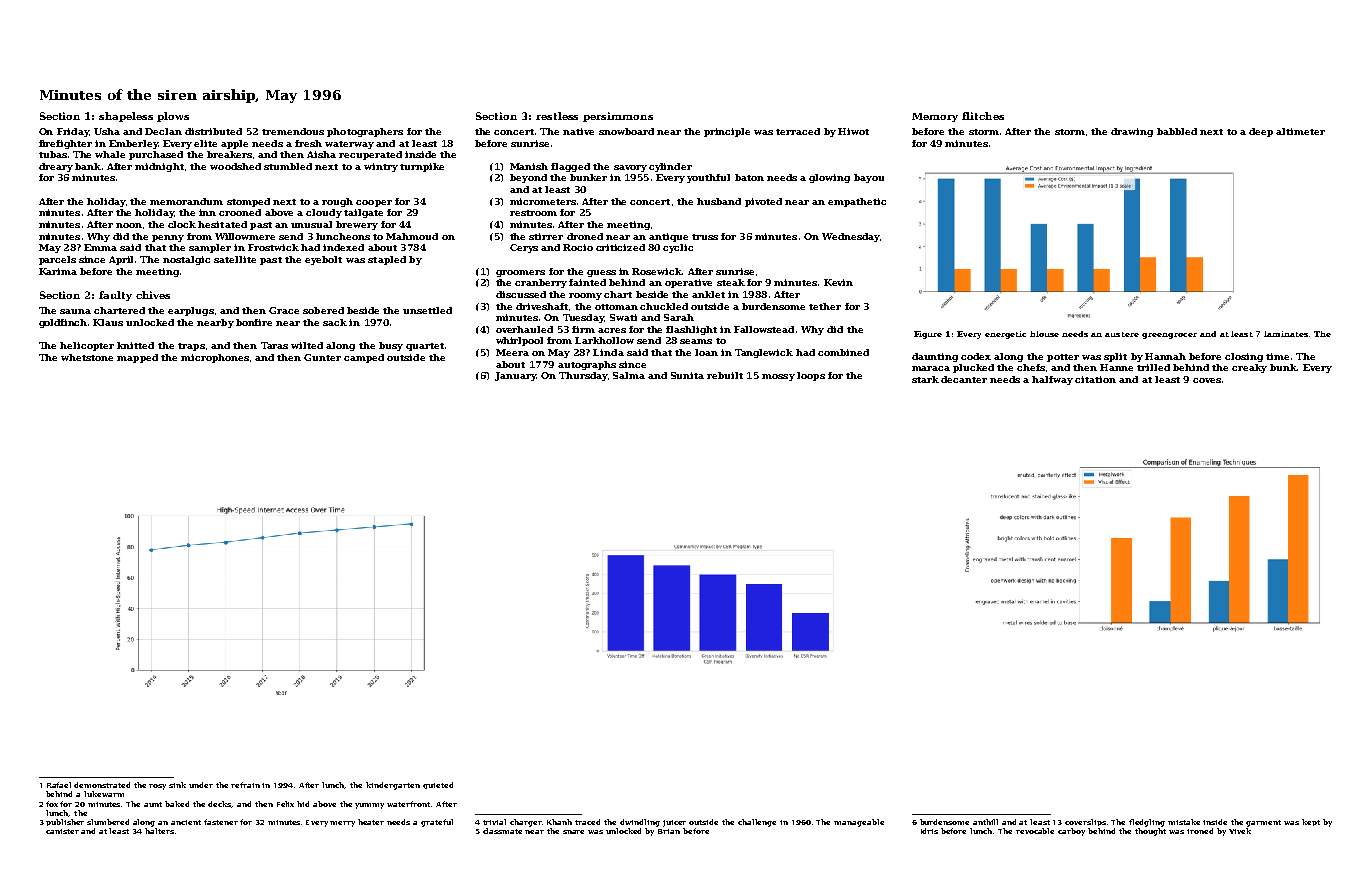 The image size is (1372, 887). What do you see at coordinates (56, 167) in the screenshot?
I see `dreary` at bounding box center [56, 167].
